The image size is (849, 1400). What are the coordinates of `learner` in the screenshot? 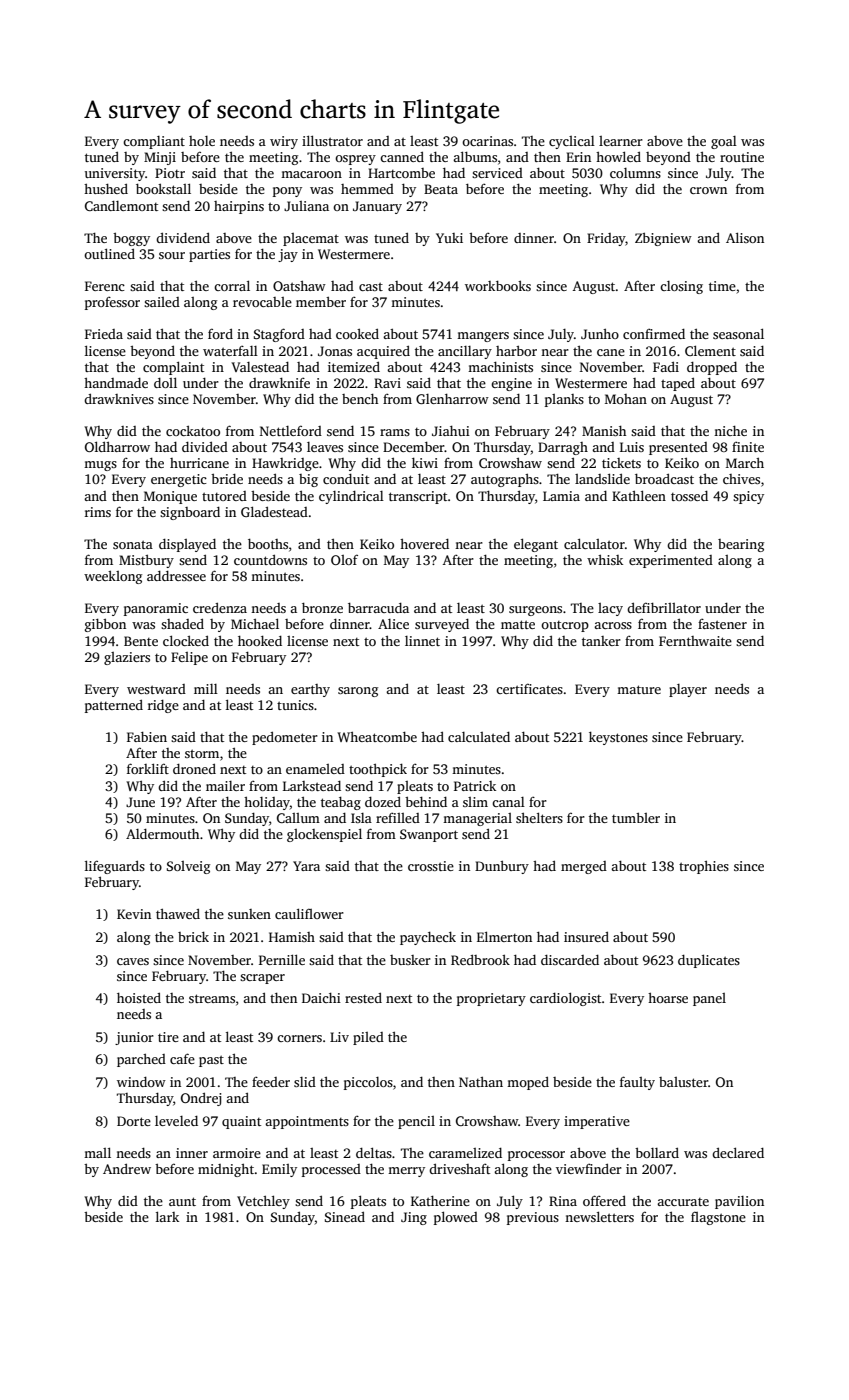 It's located at (621, 141).
